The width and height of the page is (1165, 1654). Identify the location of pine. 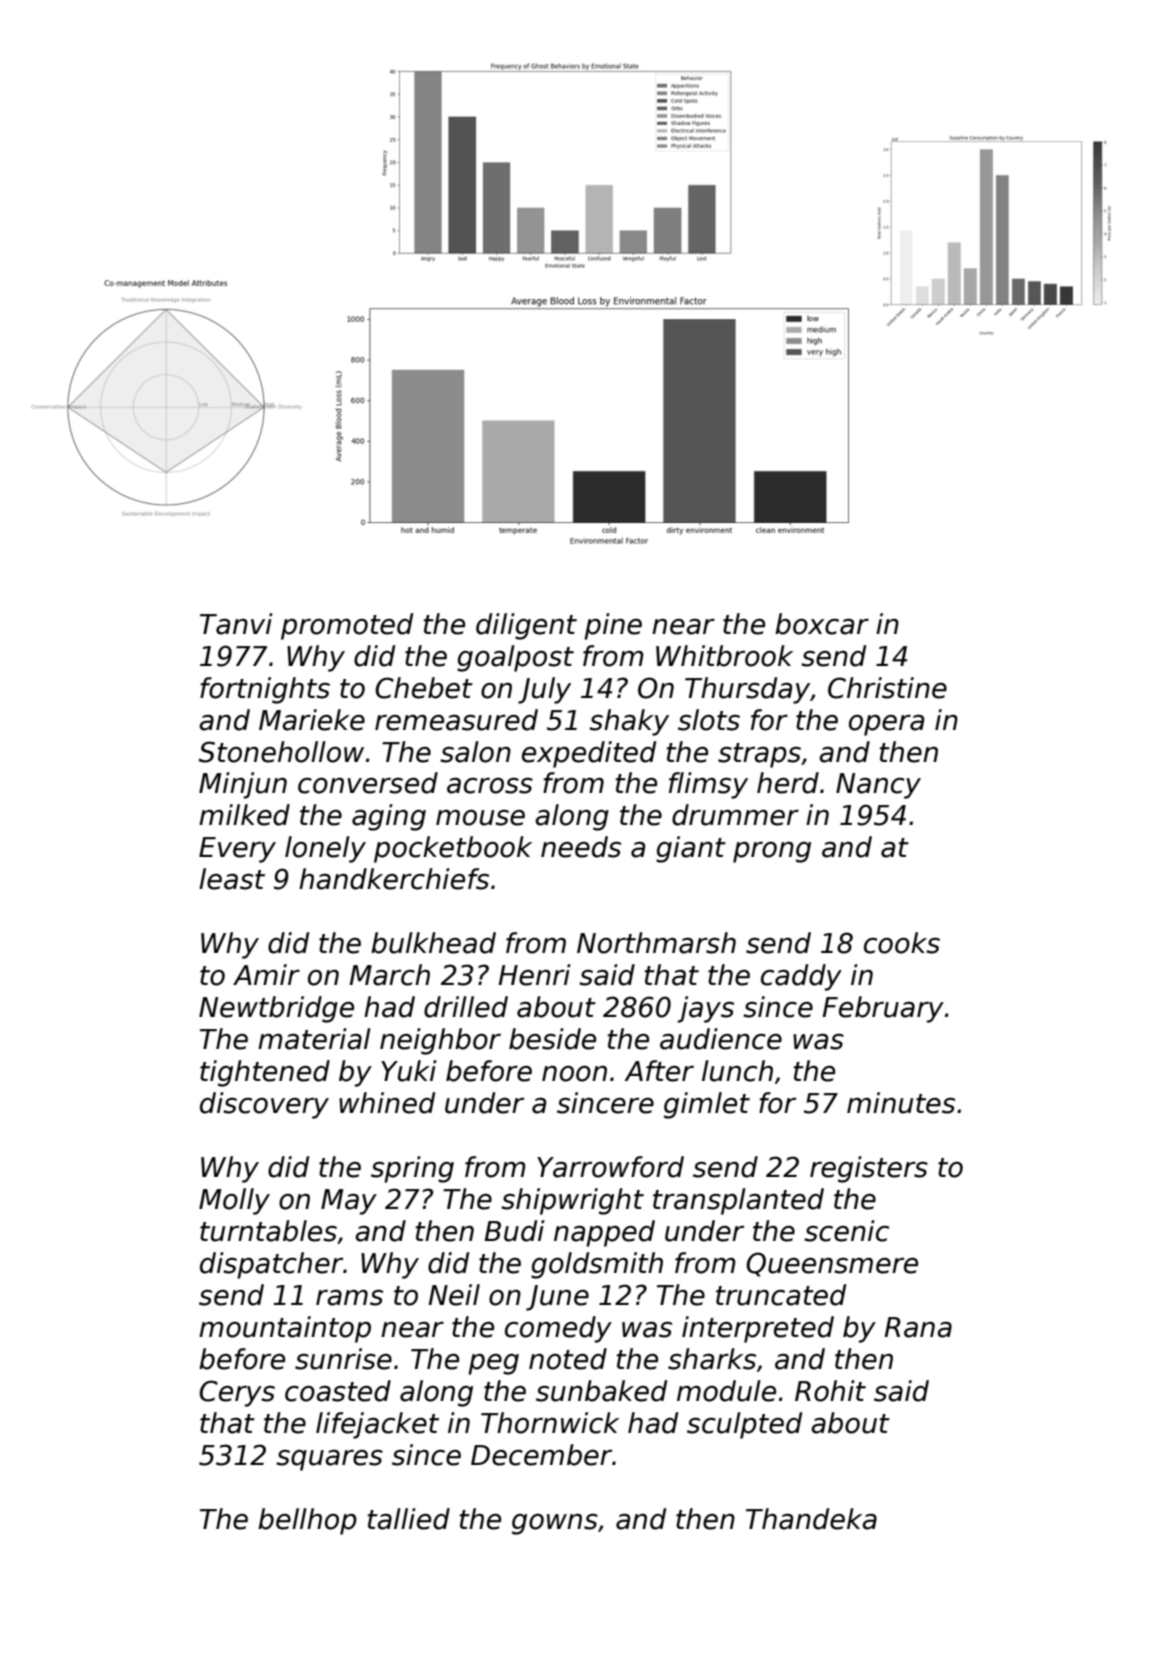
(613, 626).
